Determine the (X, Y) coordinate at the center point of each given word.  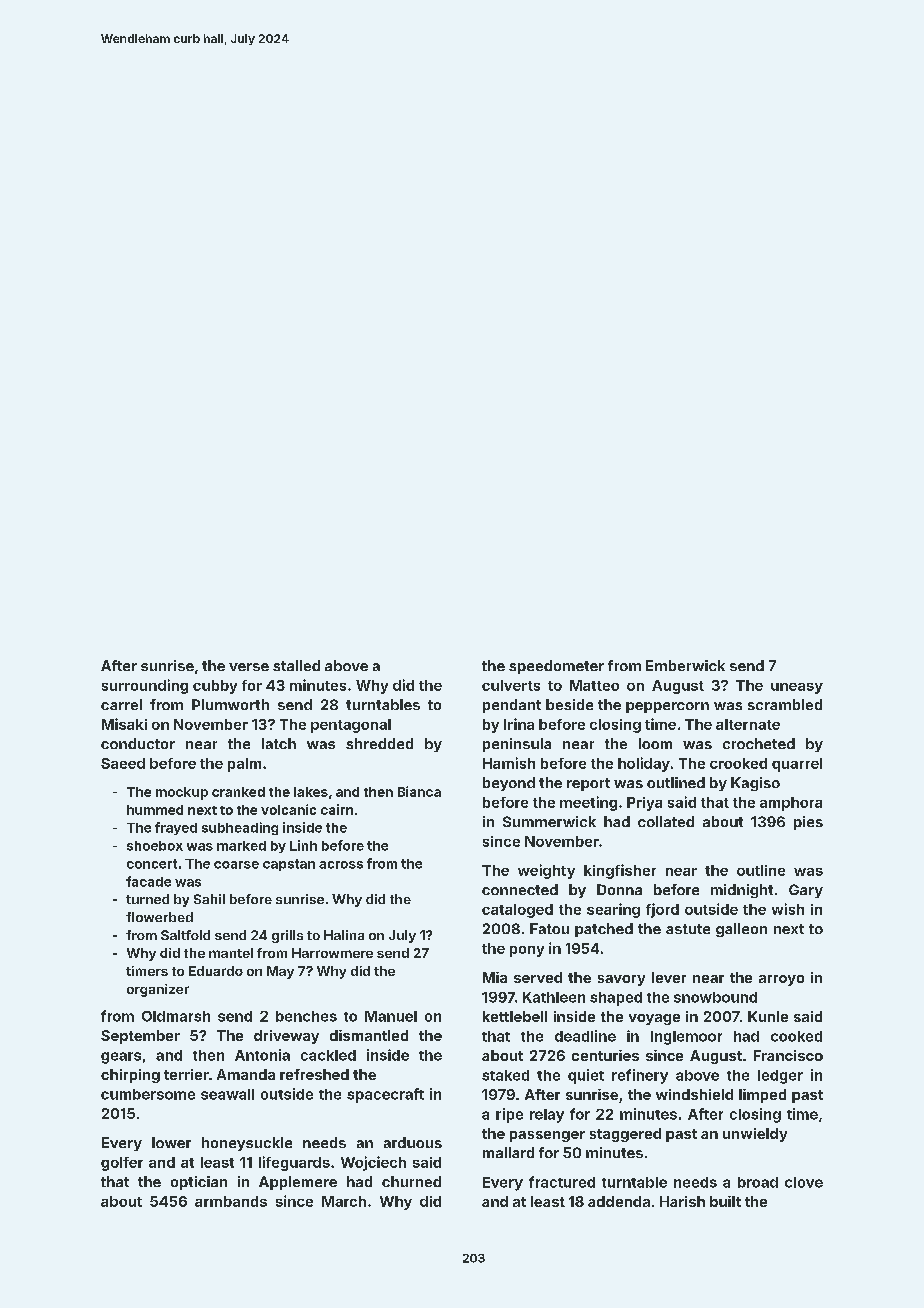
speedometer (556, 667)
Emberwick (685, 665)
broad (758, 1182)
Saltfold (185, 935)
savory (621, 980)
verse (249, 667)
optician (199, 1183)
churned (411, 1181)
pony (527, 951)
